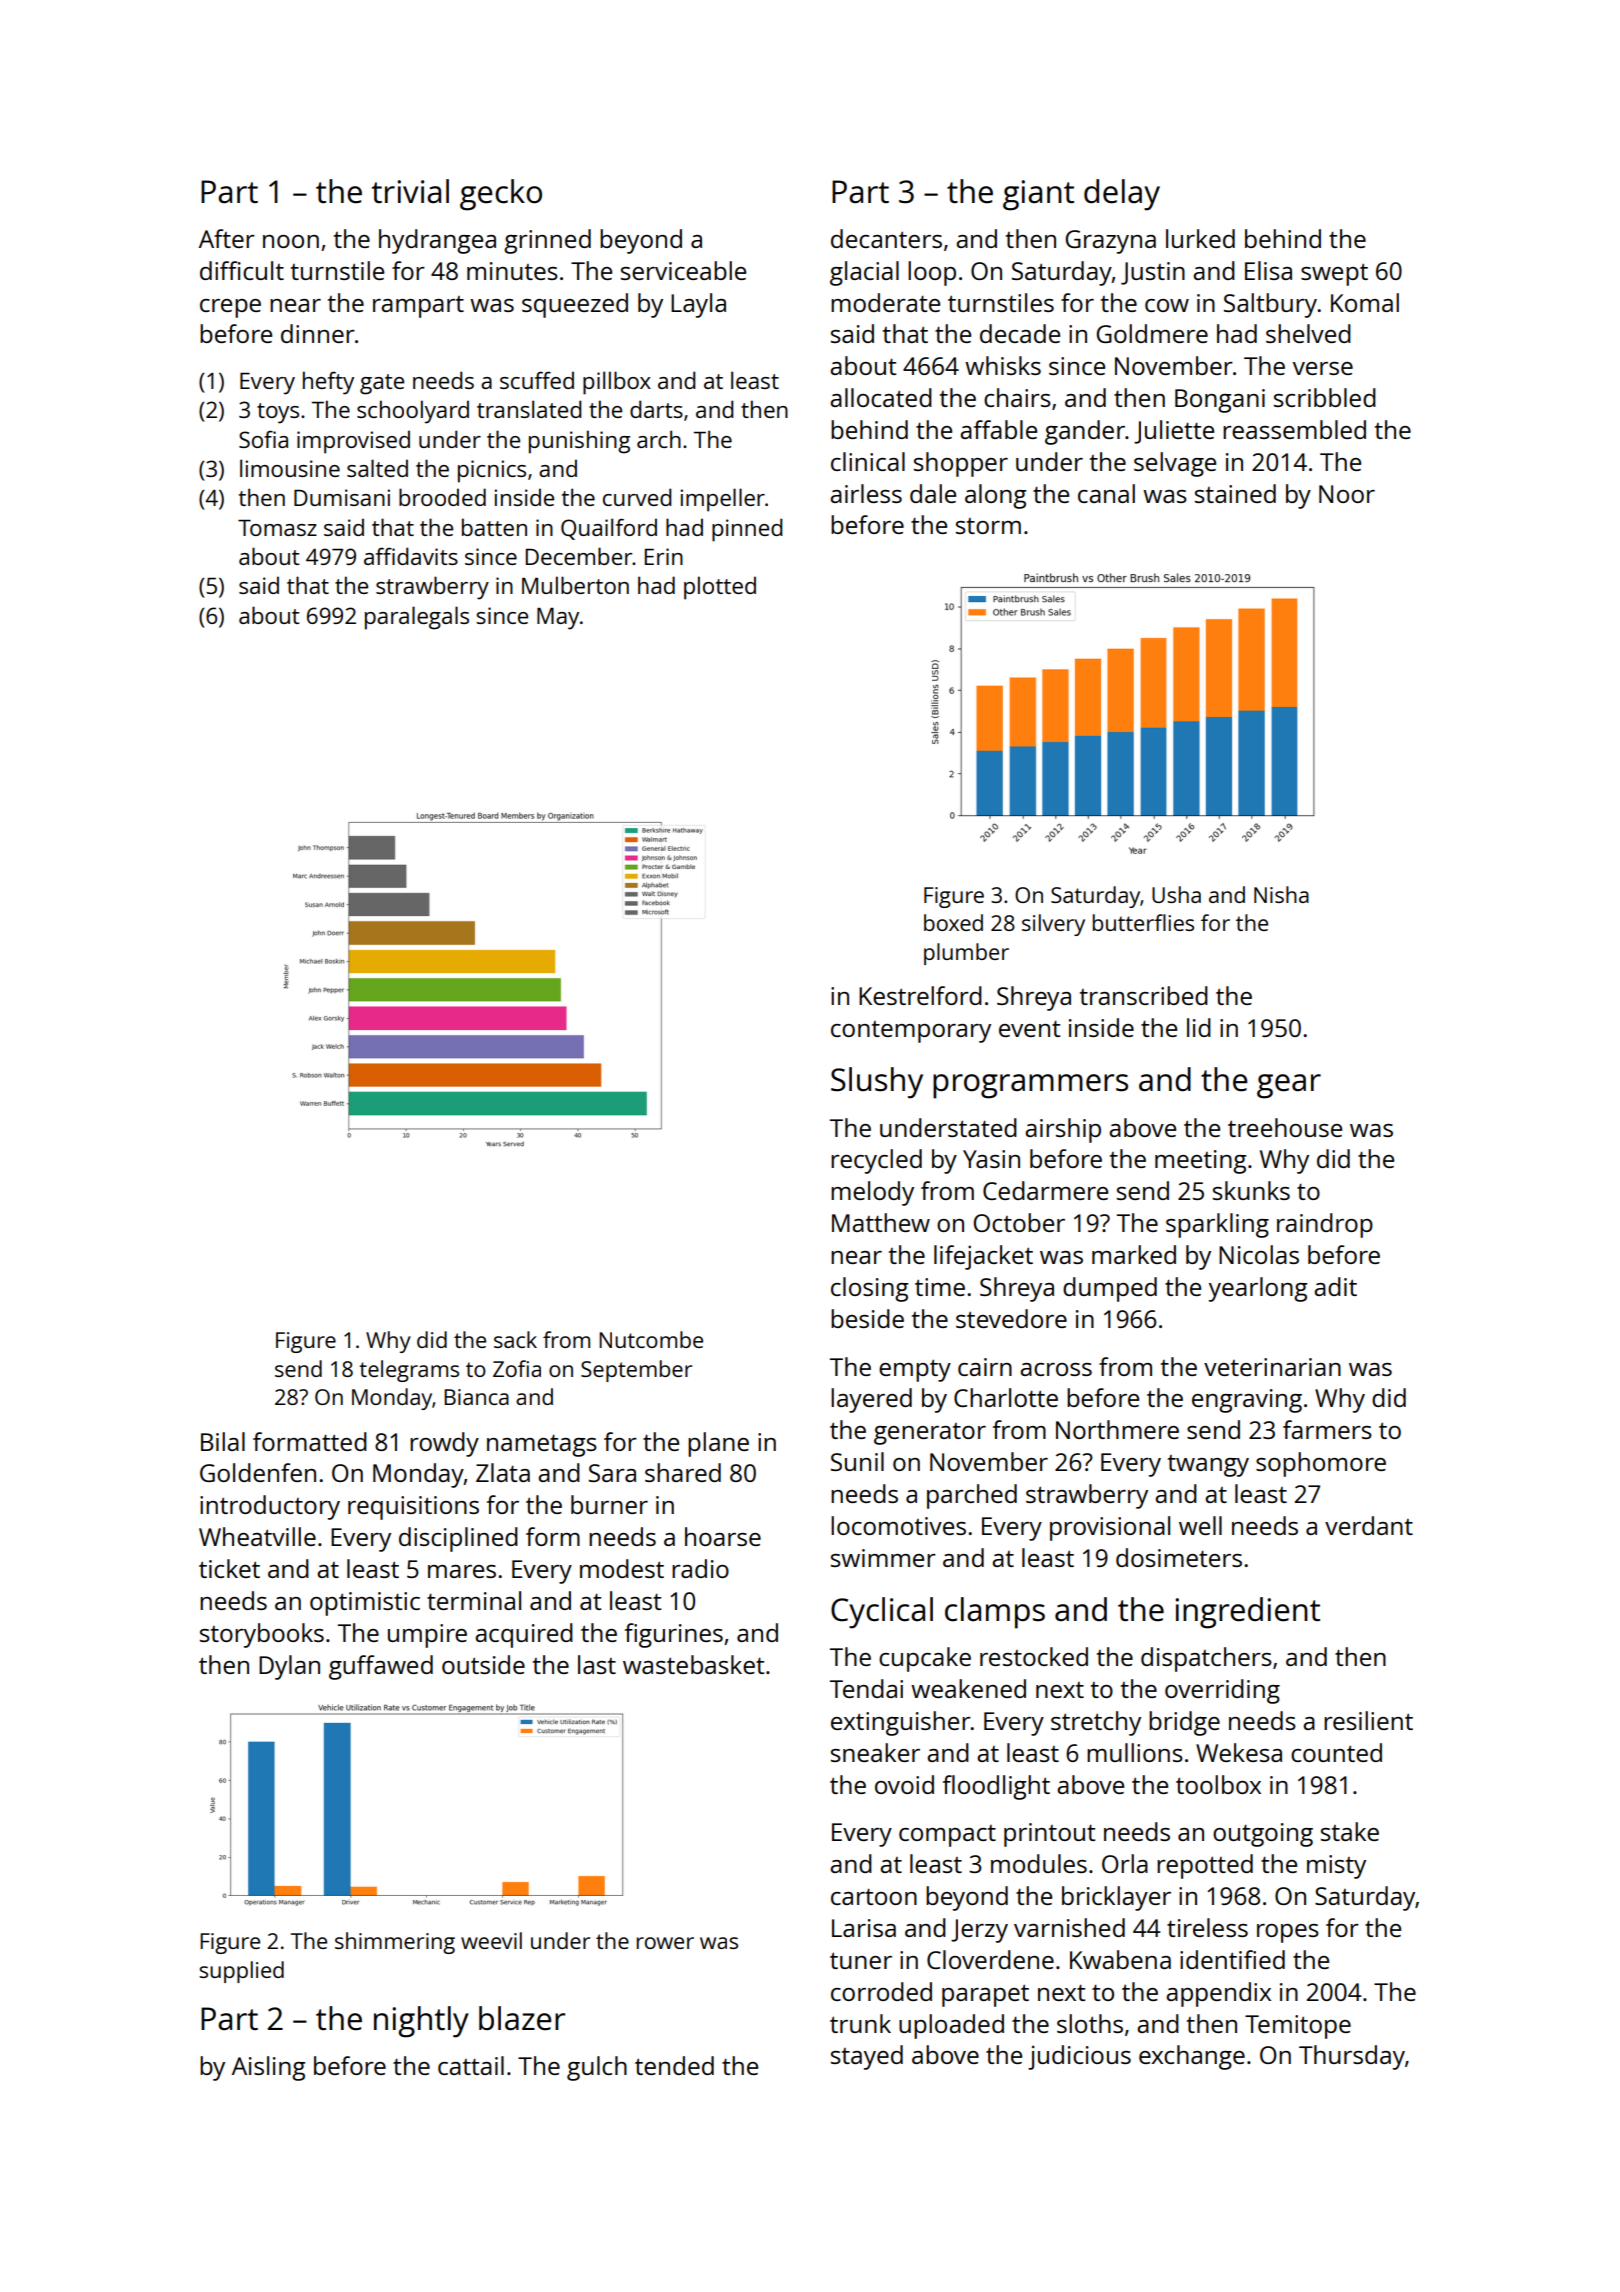  Describe the element at coordinates (241, 1972) in the screenshot. I see `supplied` at that location.
